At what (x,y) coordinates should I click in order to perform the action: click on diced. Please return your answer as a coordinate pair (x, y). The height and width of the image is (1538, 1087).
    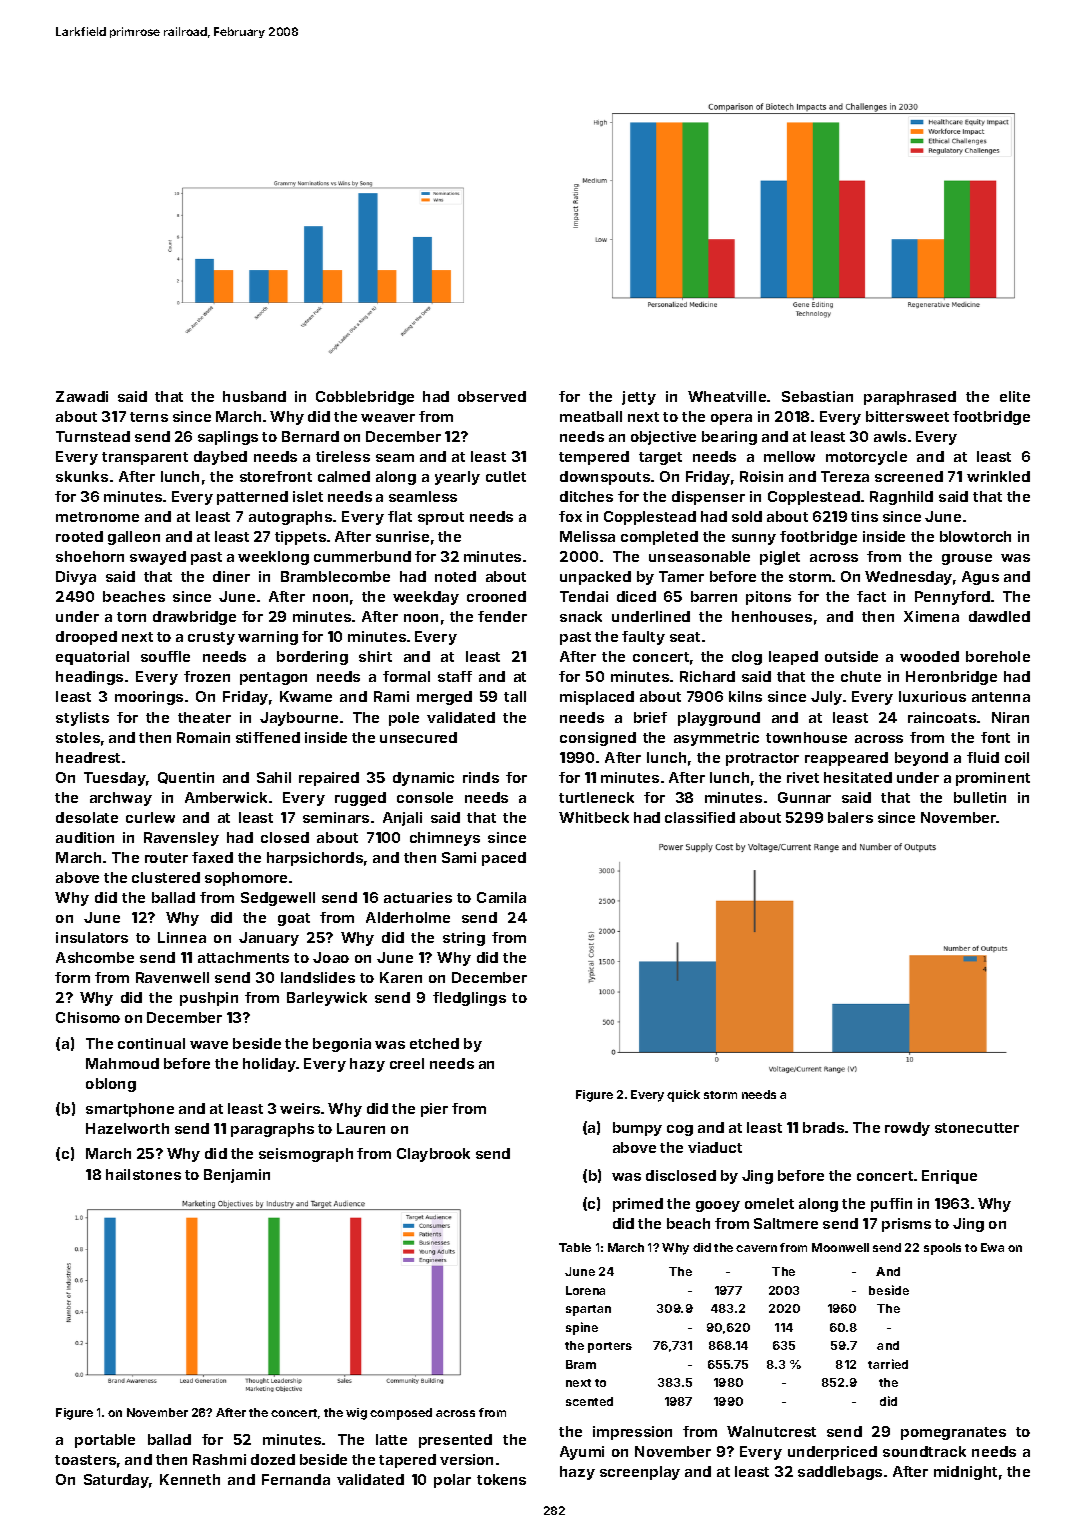
    Looking at the image, I should click on (636, 596).
